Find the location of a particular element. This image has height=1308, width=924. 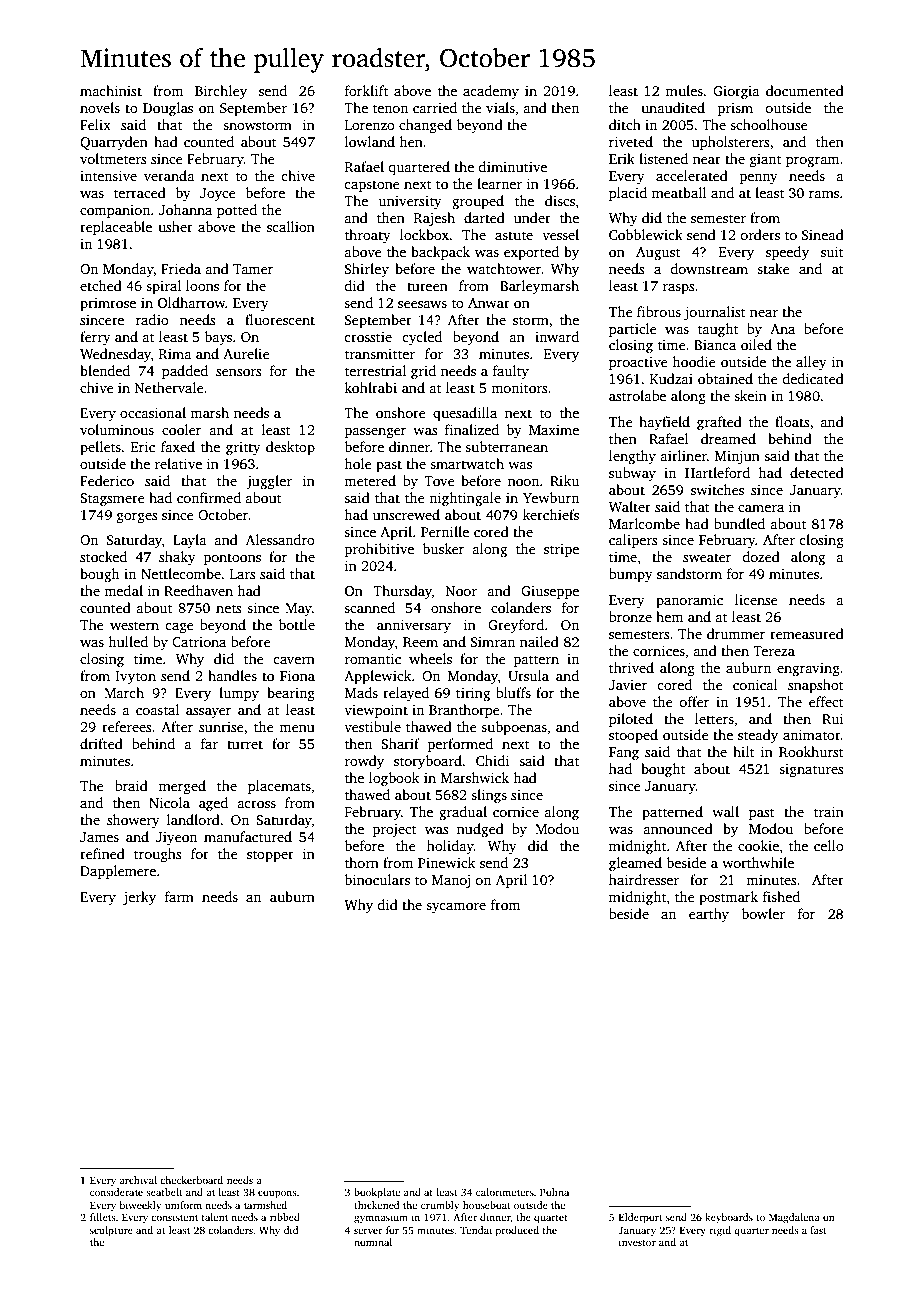

sculpture is located at coordinates (111, 1231).
